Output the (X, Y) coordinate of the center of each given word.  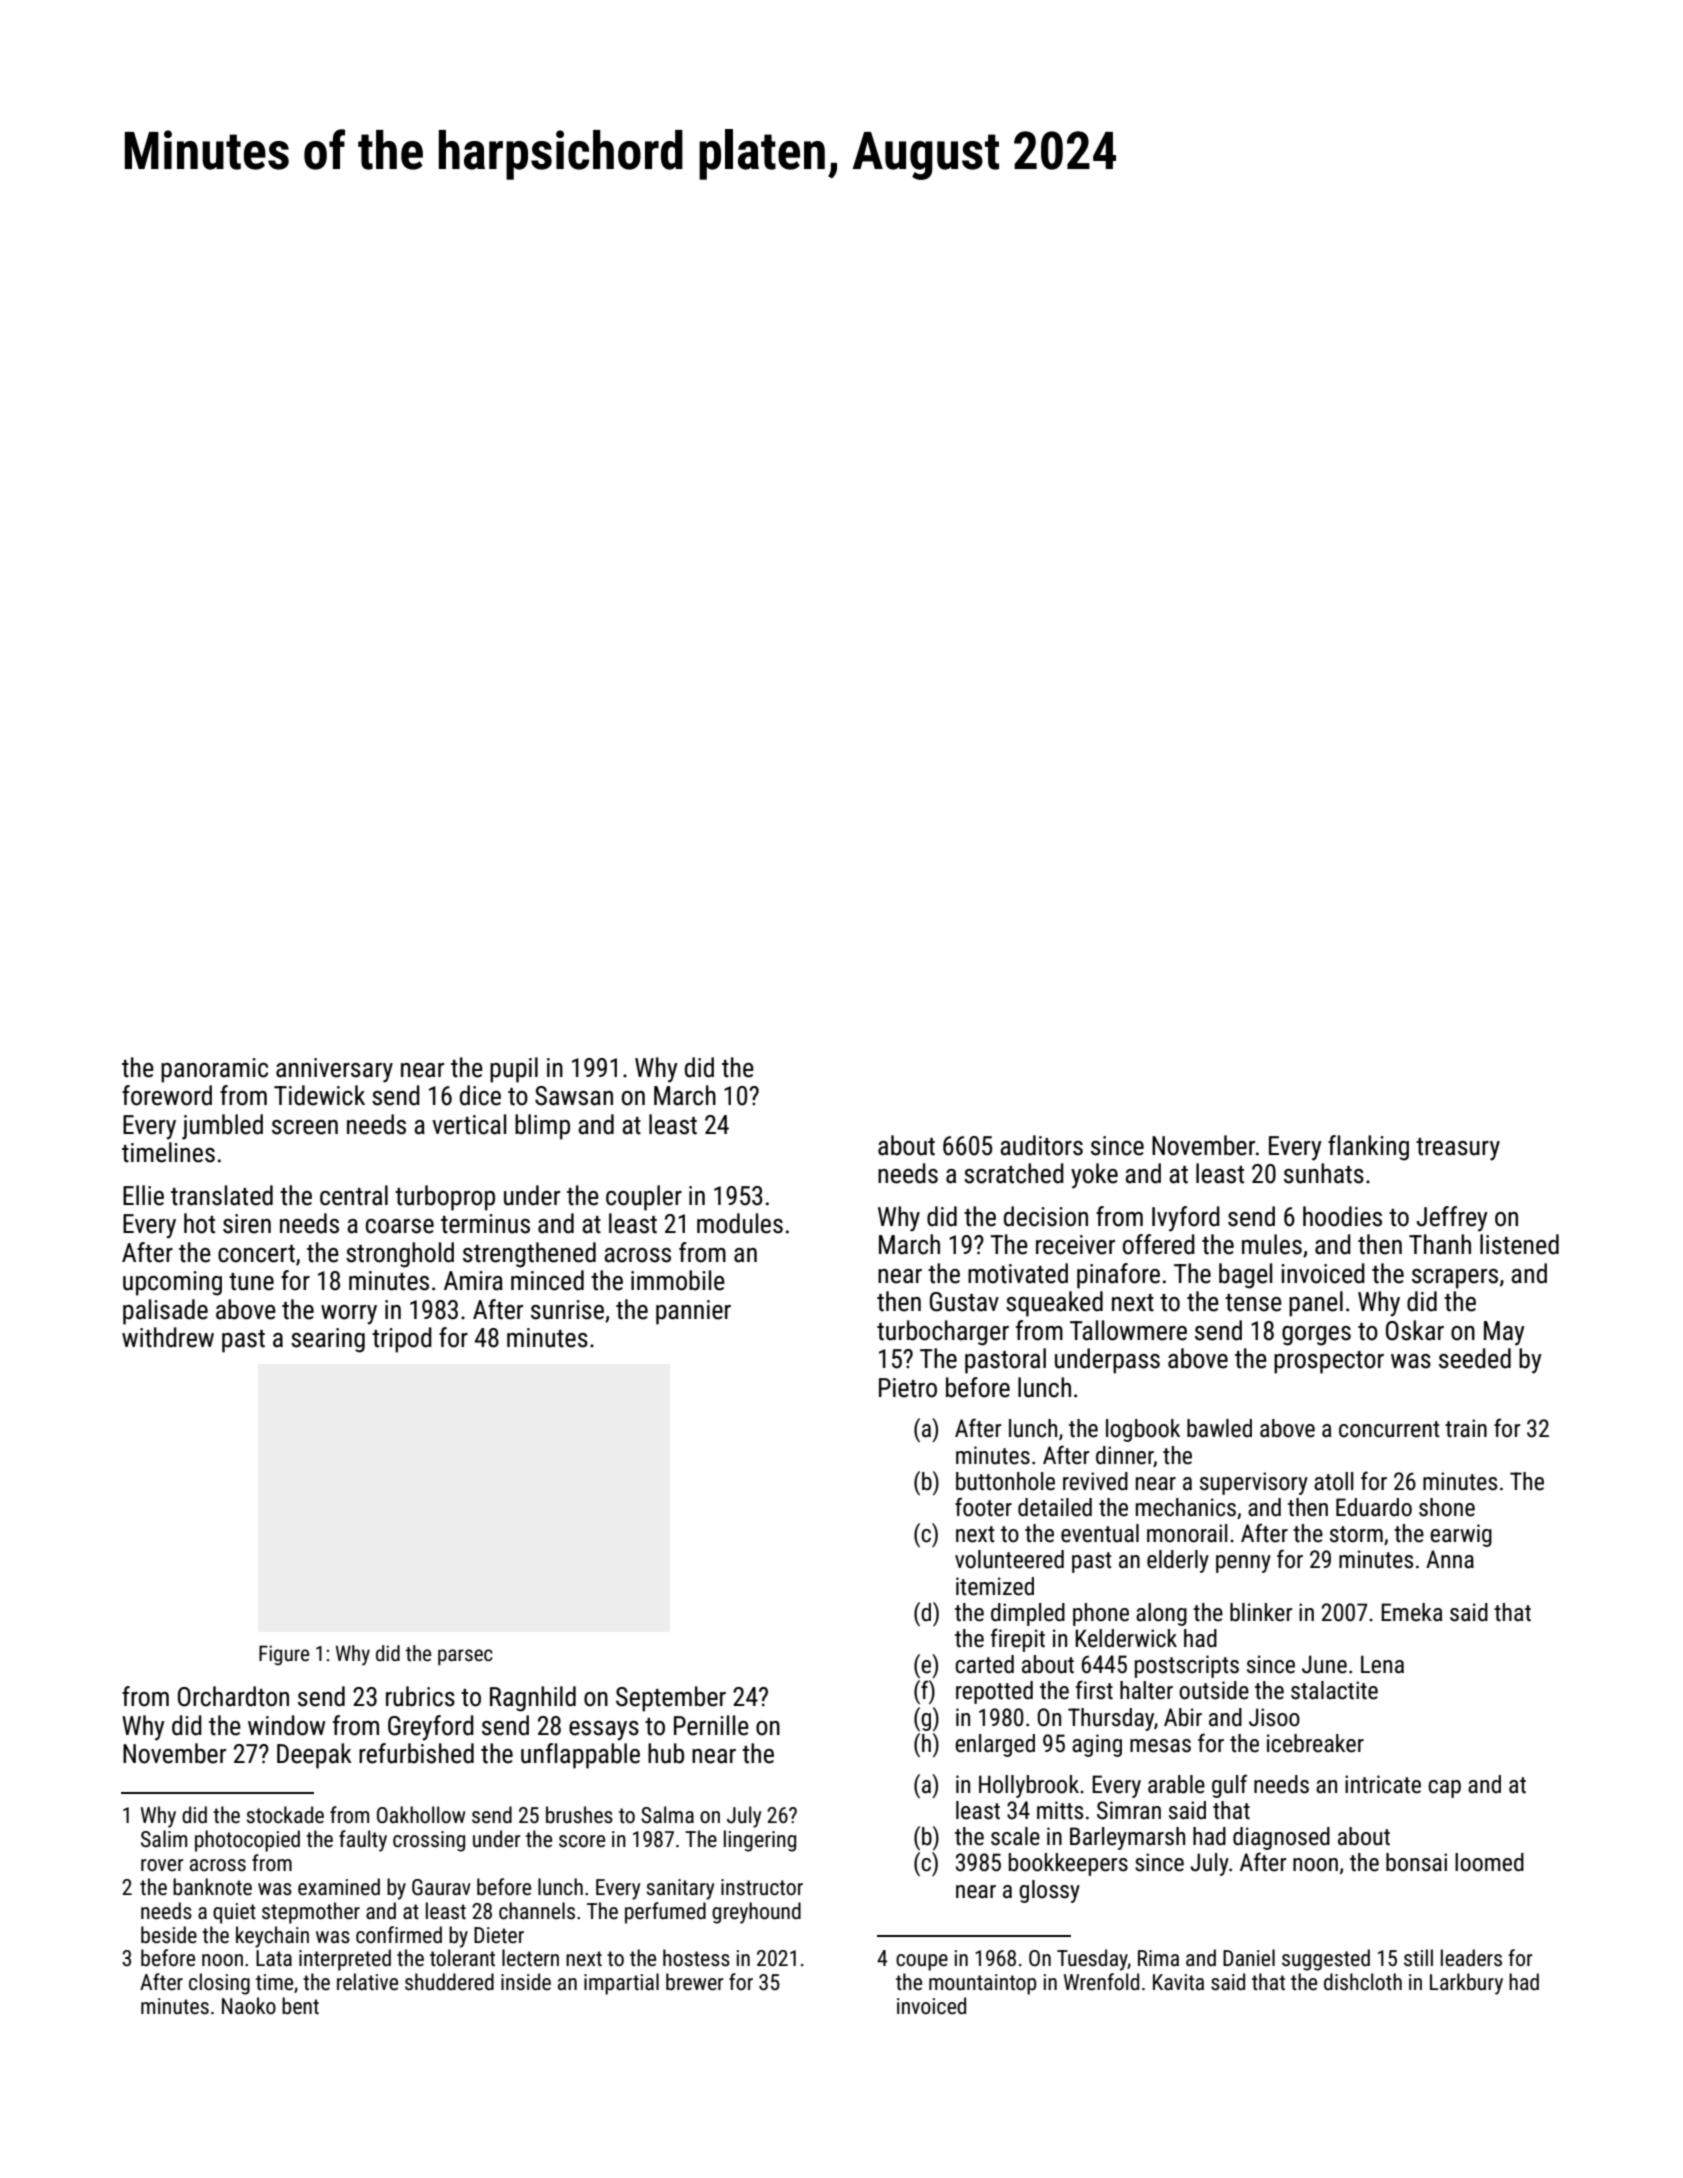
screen (305, 1127)
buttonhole (1005, 1481)
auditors (1041, 1145)
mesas (1160, 1746)
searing (328, 1340)
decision (1046, 1216)
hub (666, 1753)
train (1466, 1428)
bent (300, 2005)
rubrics (420, 1696)
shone (1447, 1507)
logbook (1143, 1430)
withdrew (168, 1337)
